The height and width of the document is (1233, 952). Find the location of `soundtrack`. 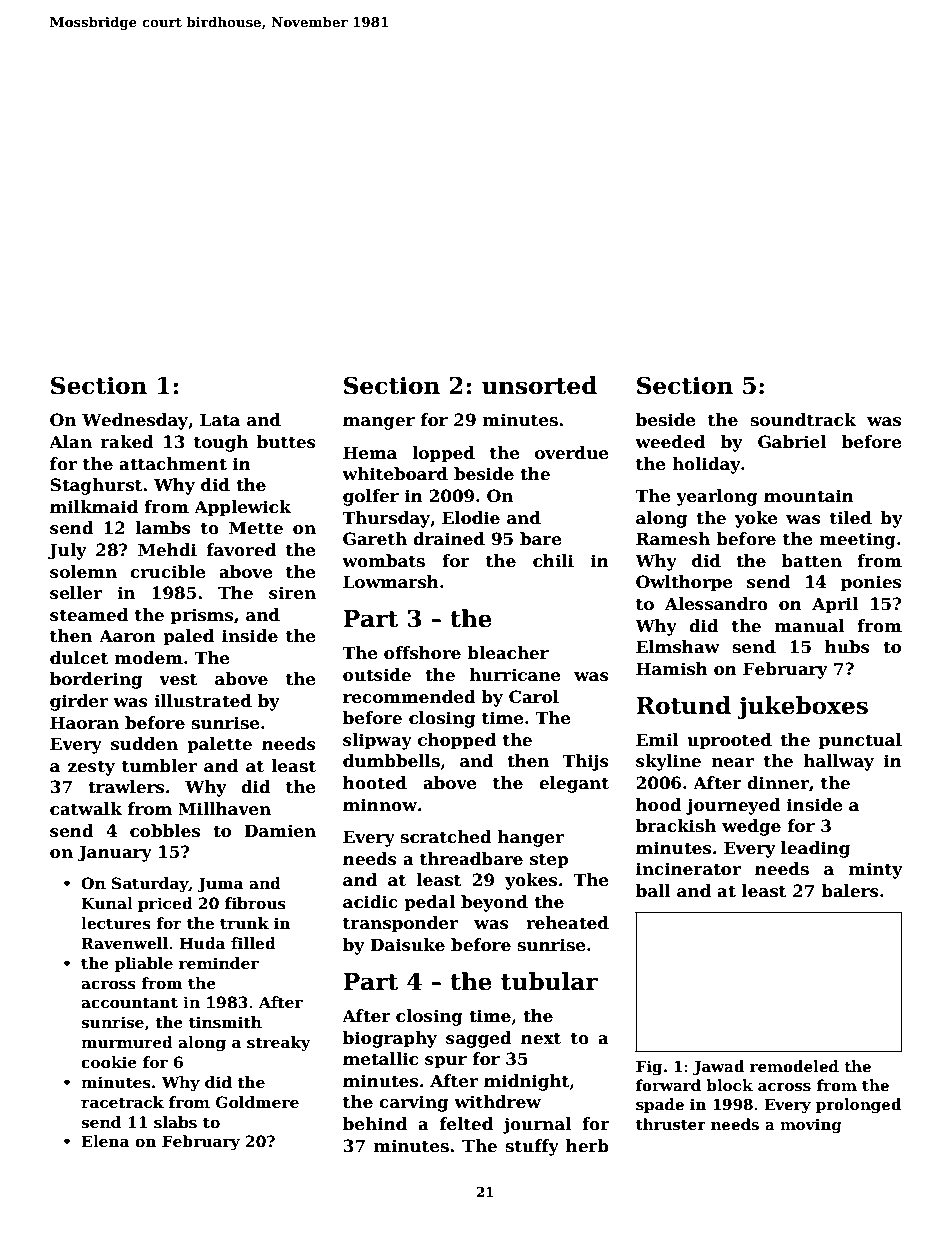

soundtrack is located at coordinates (803, 420).
